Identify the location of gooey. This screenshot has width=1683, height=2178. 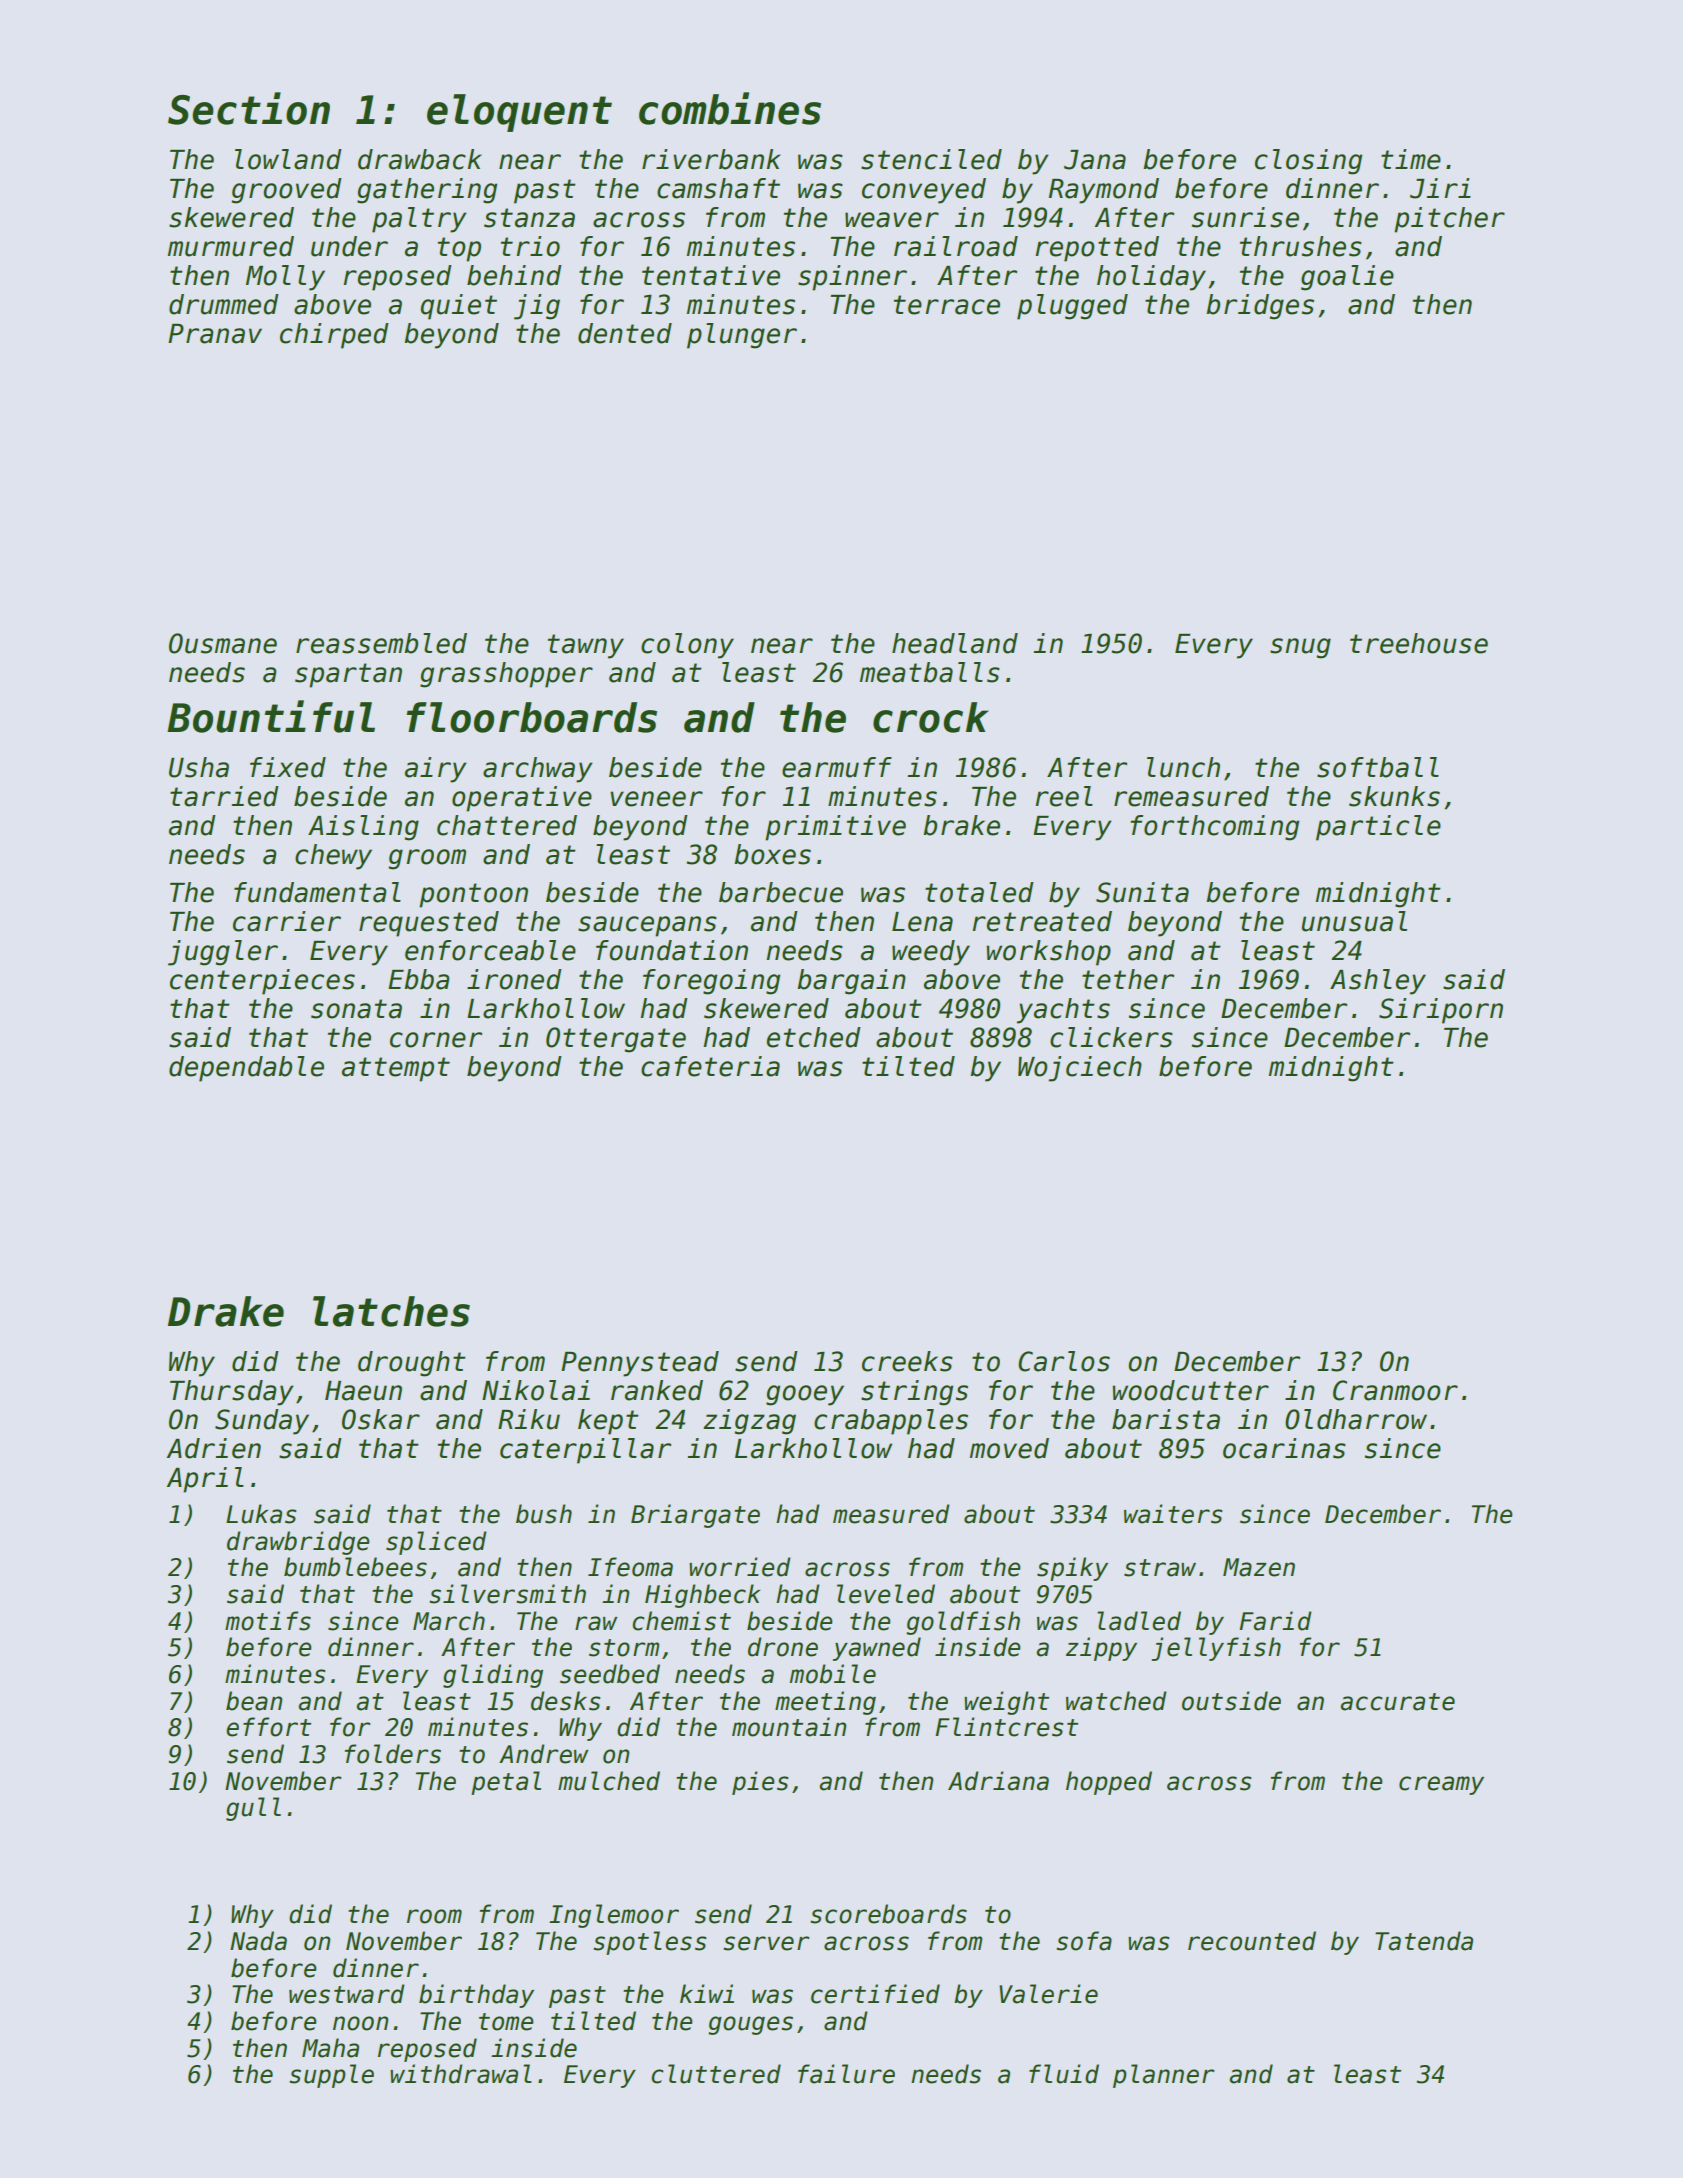
(805, 1395).
